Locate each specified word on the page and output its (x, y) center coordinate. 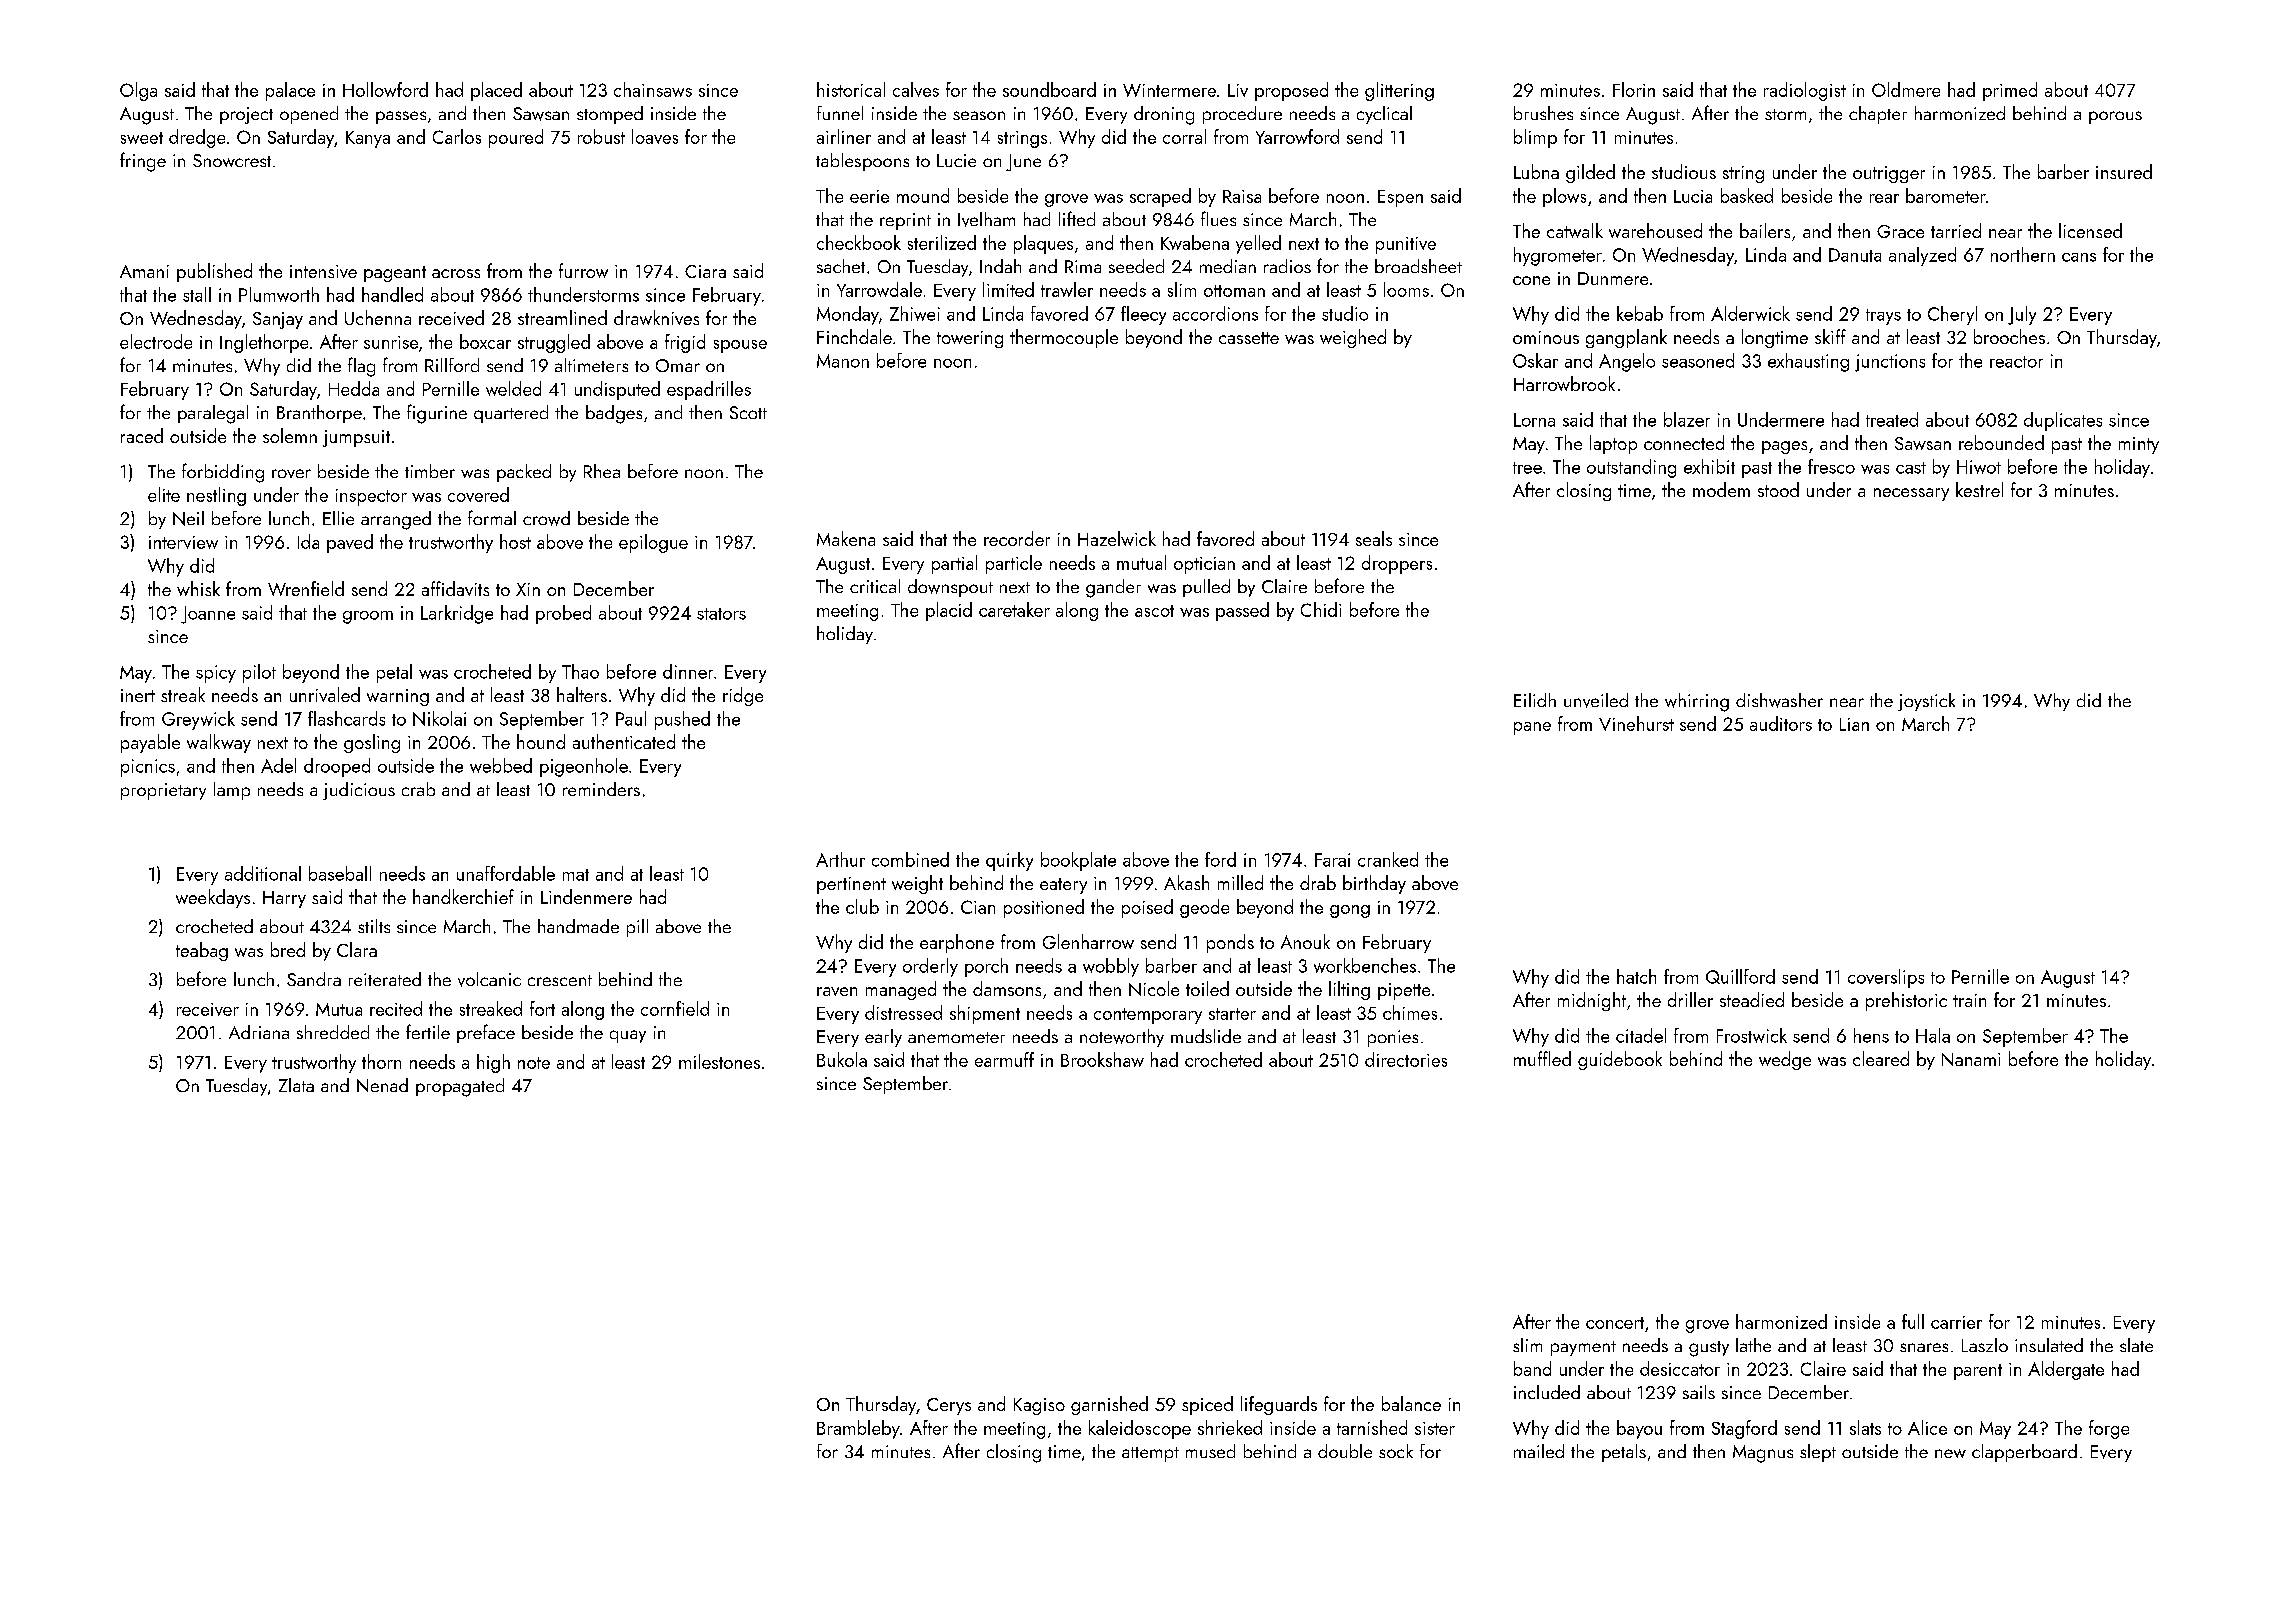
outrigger (1889, 174)
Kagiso (1039, 1406)
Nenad (382, 1085)
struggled (554, 343)
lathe (1753, 1345)
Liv (1238, 90)
